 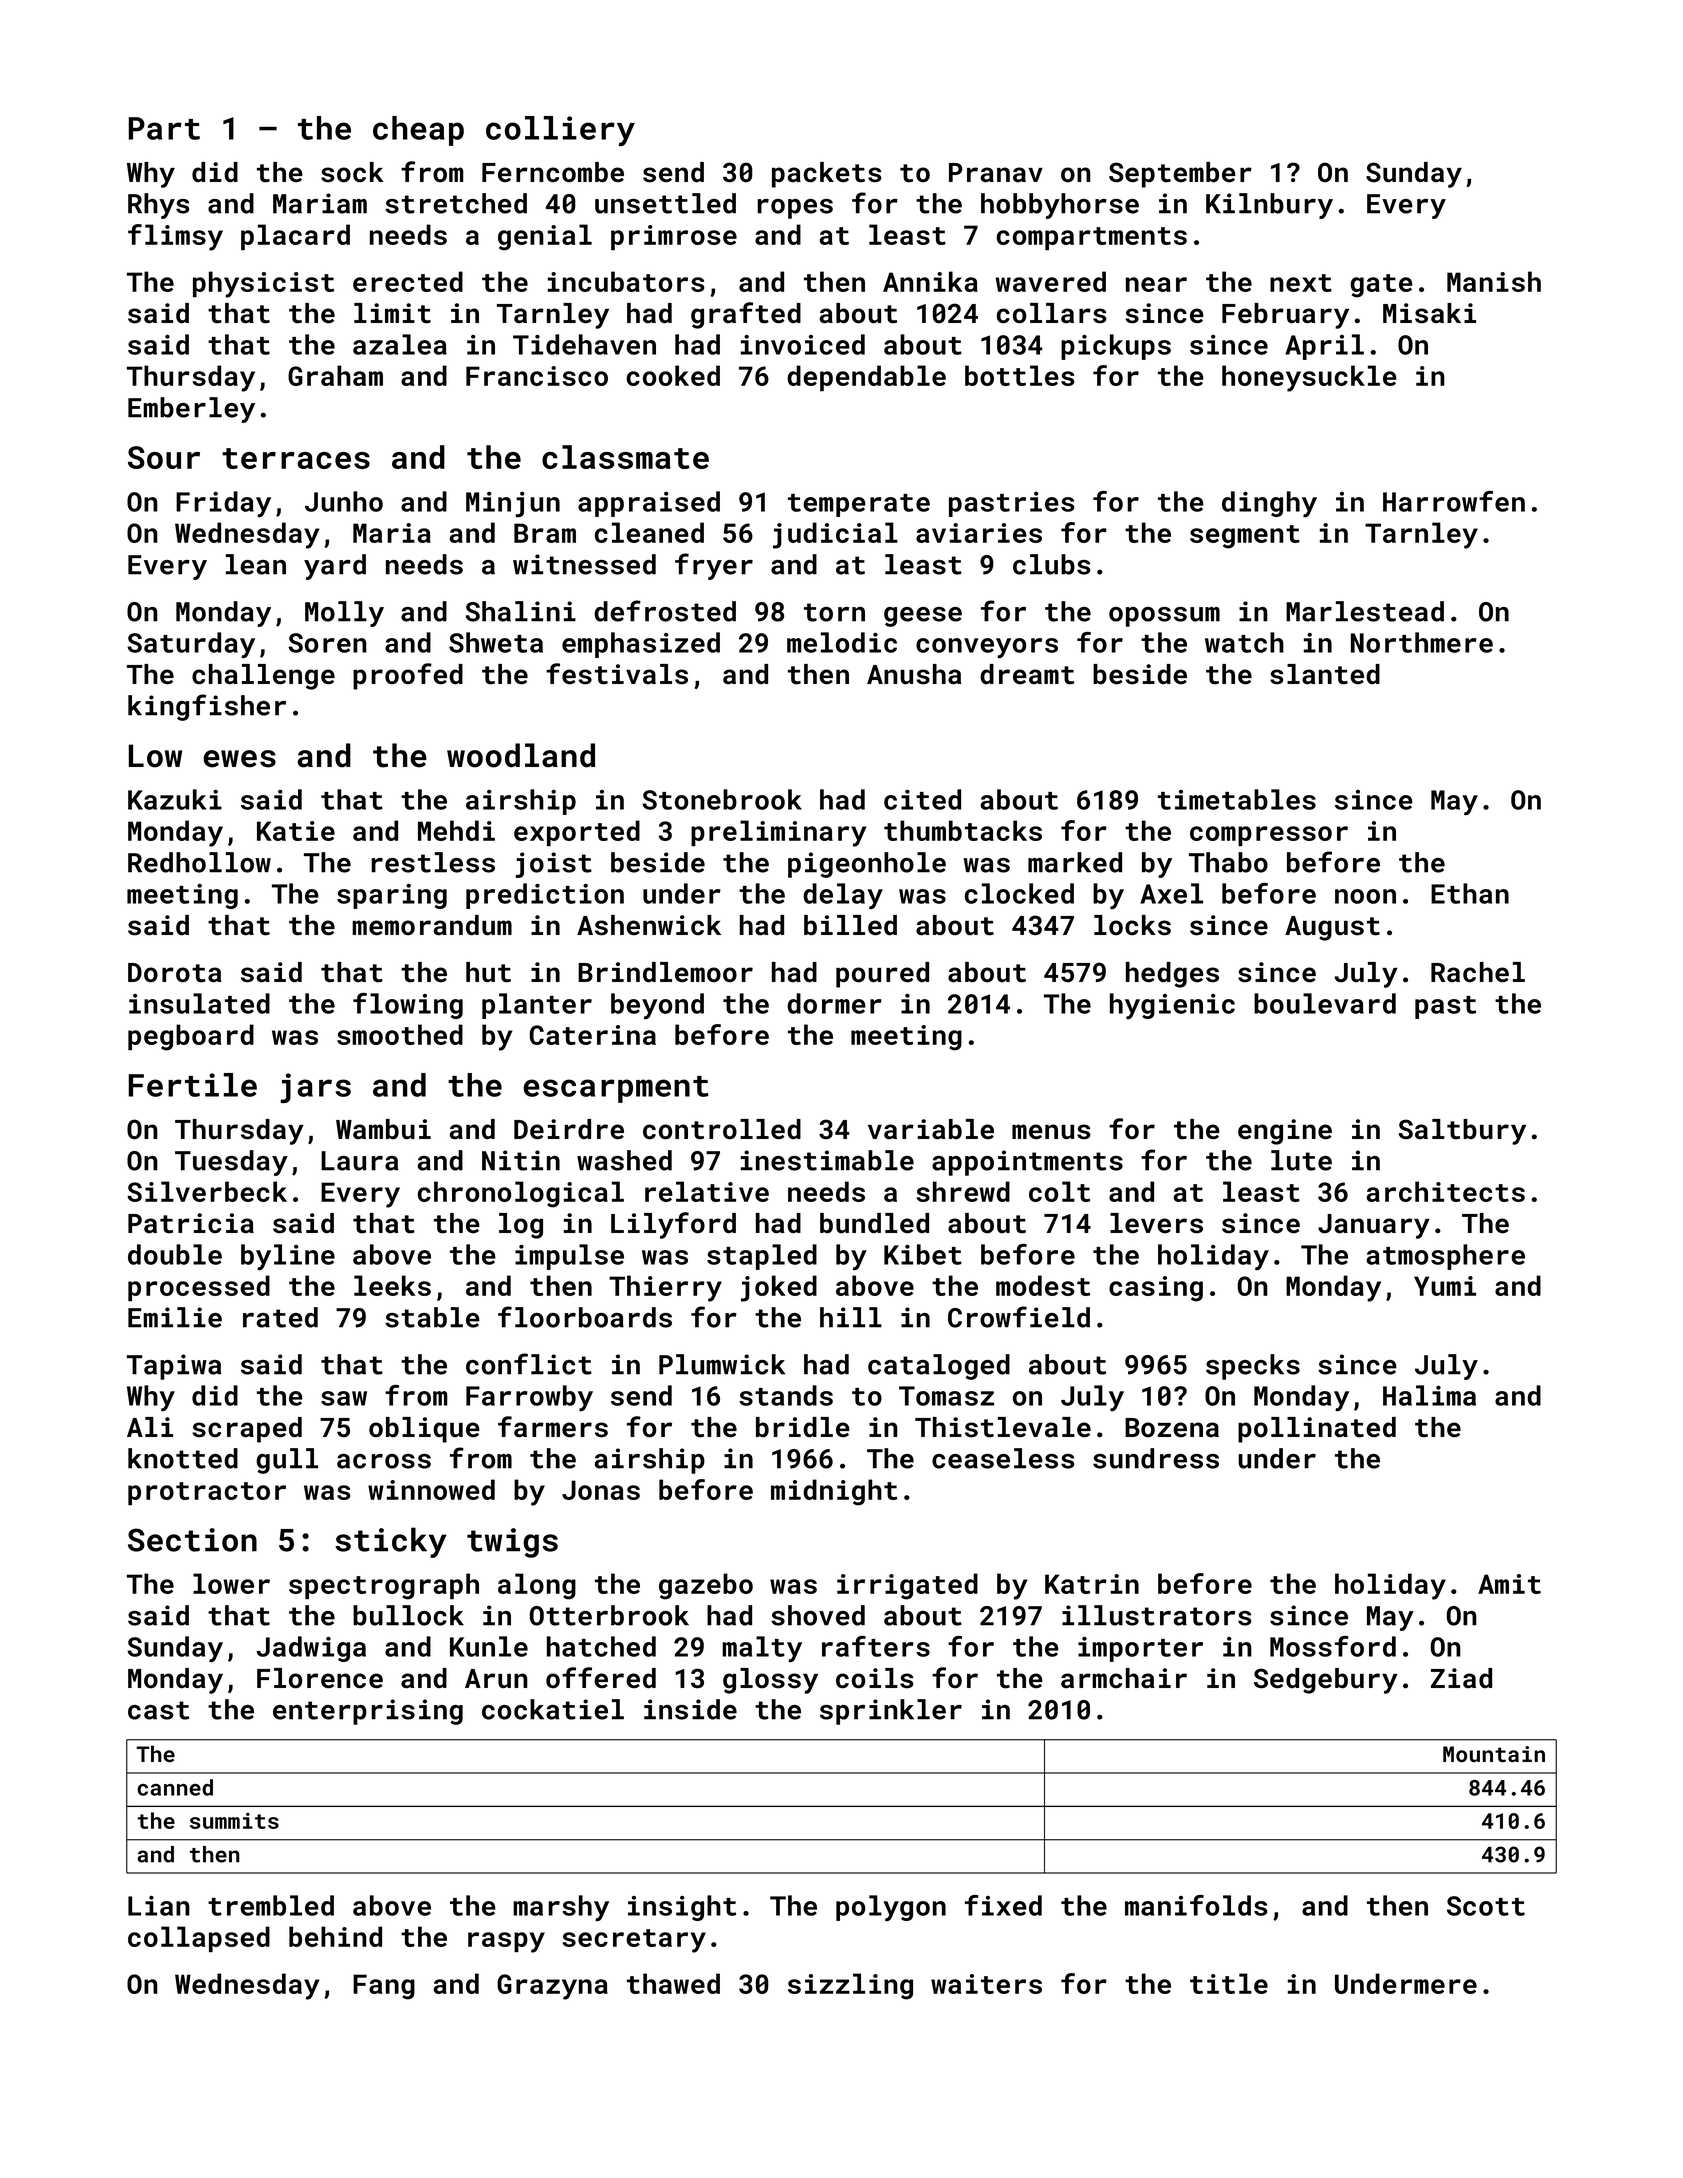 What do you see at coordinates (963, 830) in the document?
I see `thumbtacks` at bounding box center [963, 830].
